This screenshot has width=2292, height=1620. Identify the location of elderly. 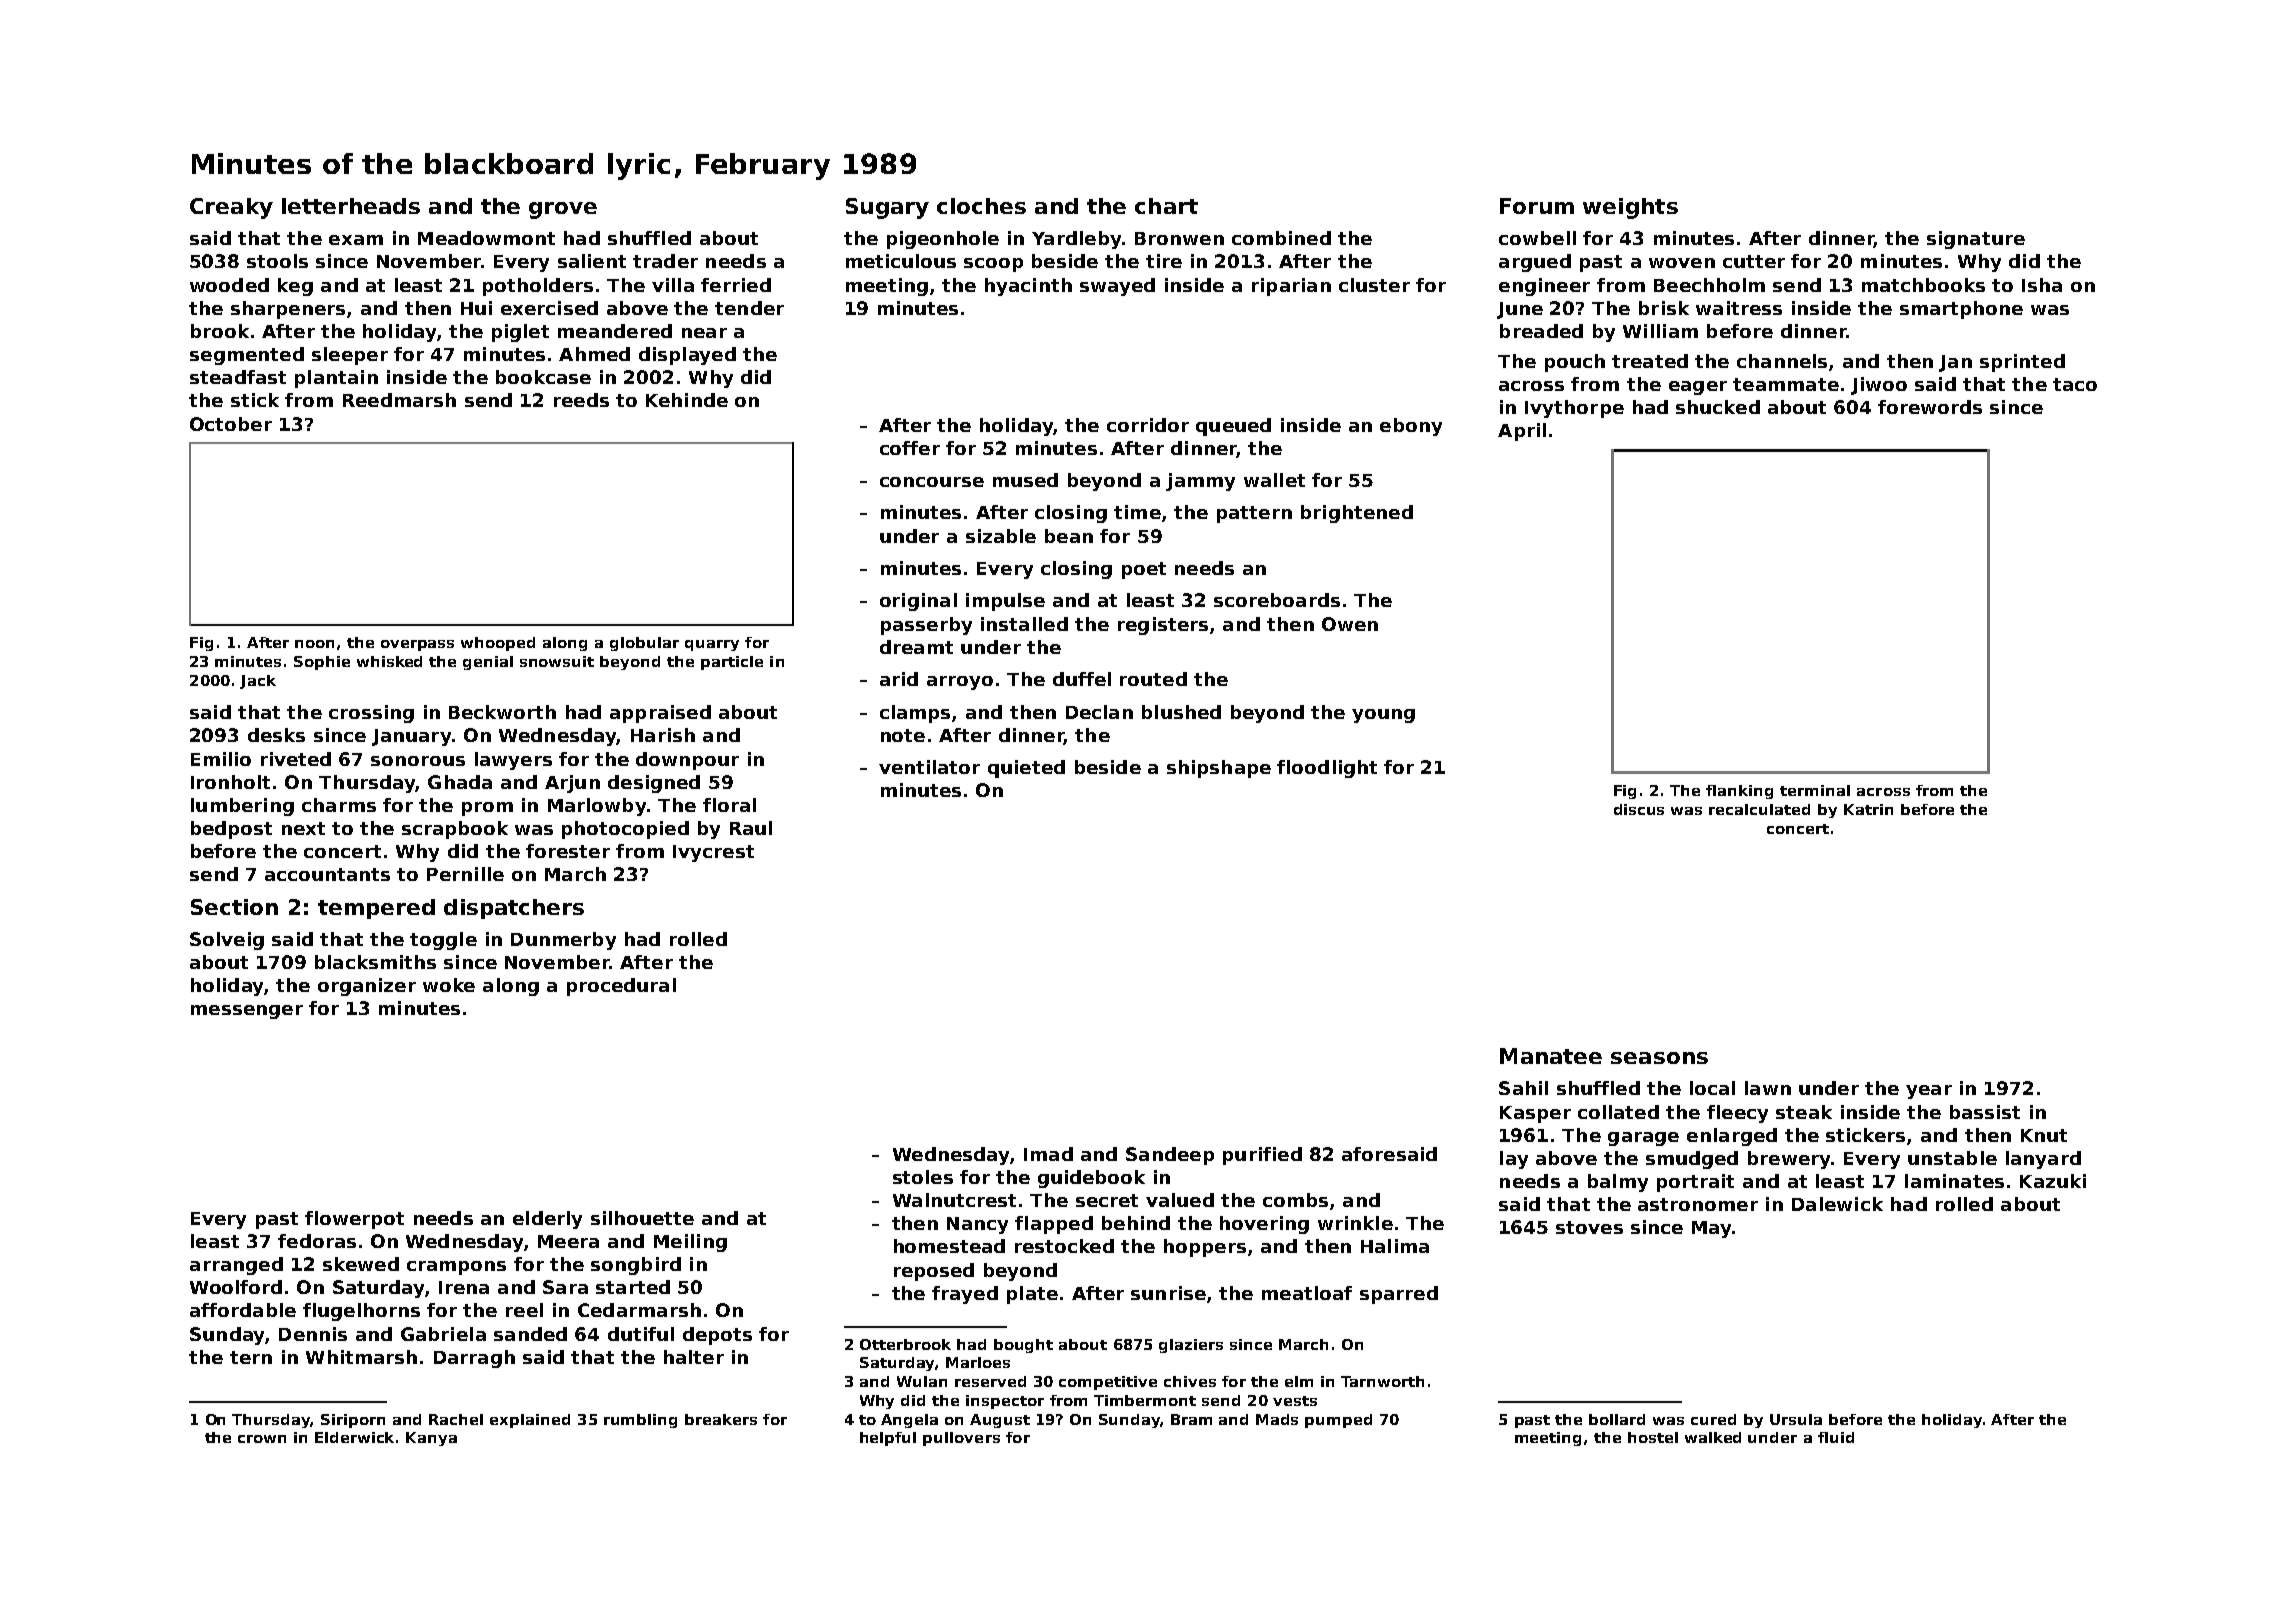
(547, 1220).
